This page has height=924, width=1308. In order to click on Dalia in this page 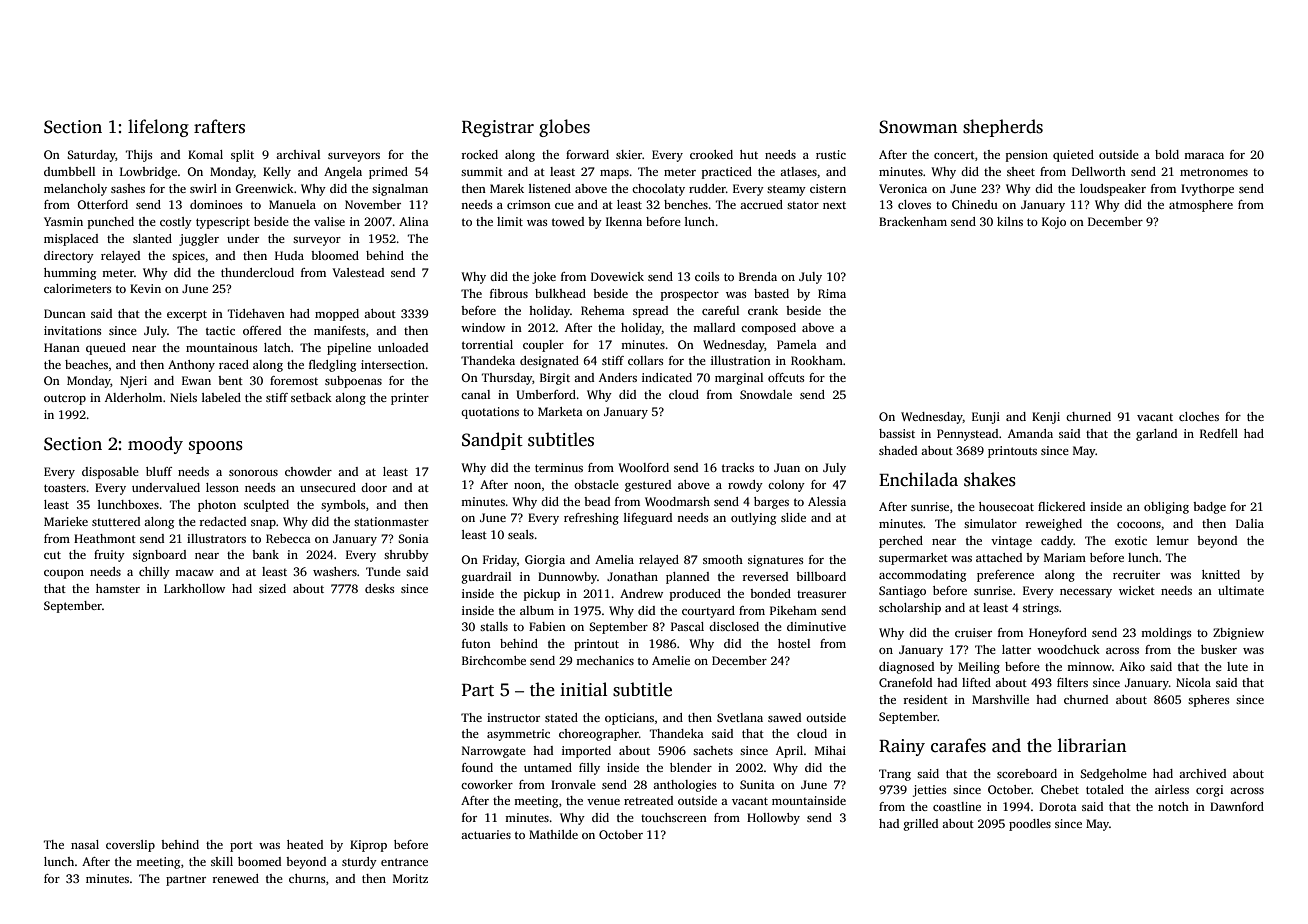, I will do `click(1250, 523)`.
